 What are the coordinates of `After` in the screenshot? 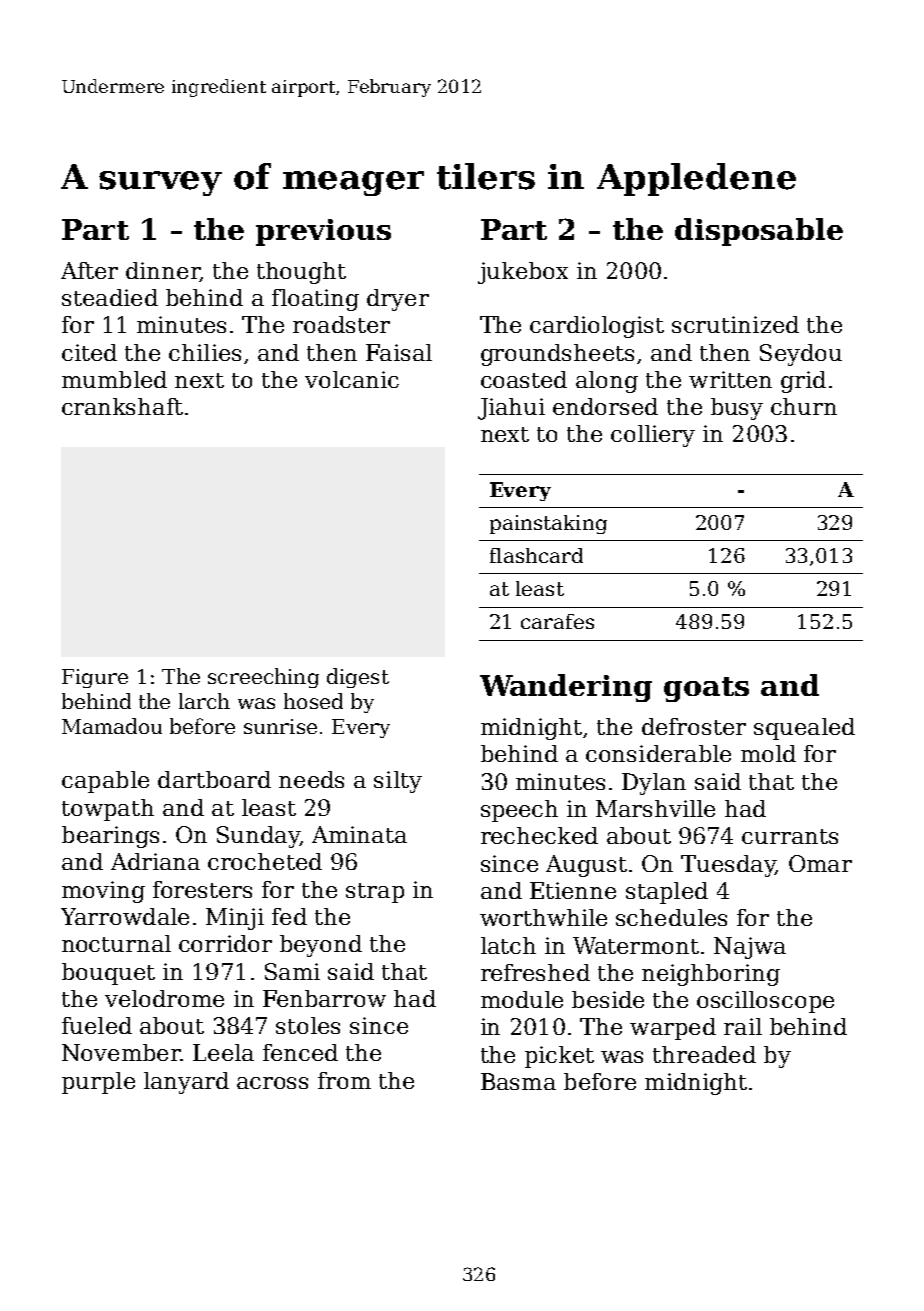 It's located at (89, 270).
